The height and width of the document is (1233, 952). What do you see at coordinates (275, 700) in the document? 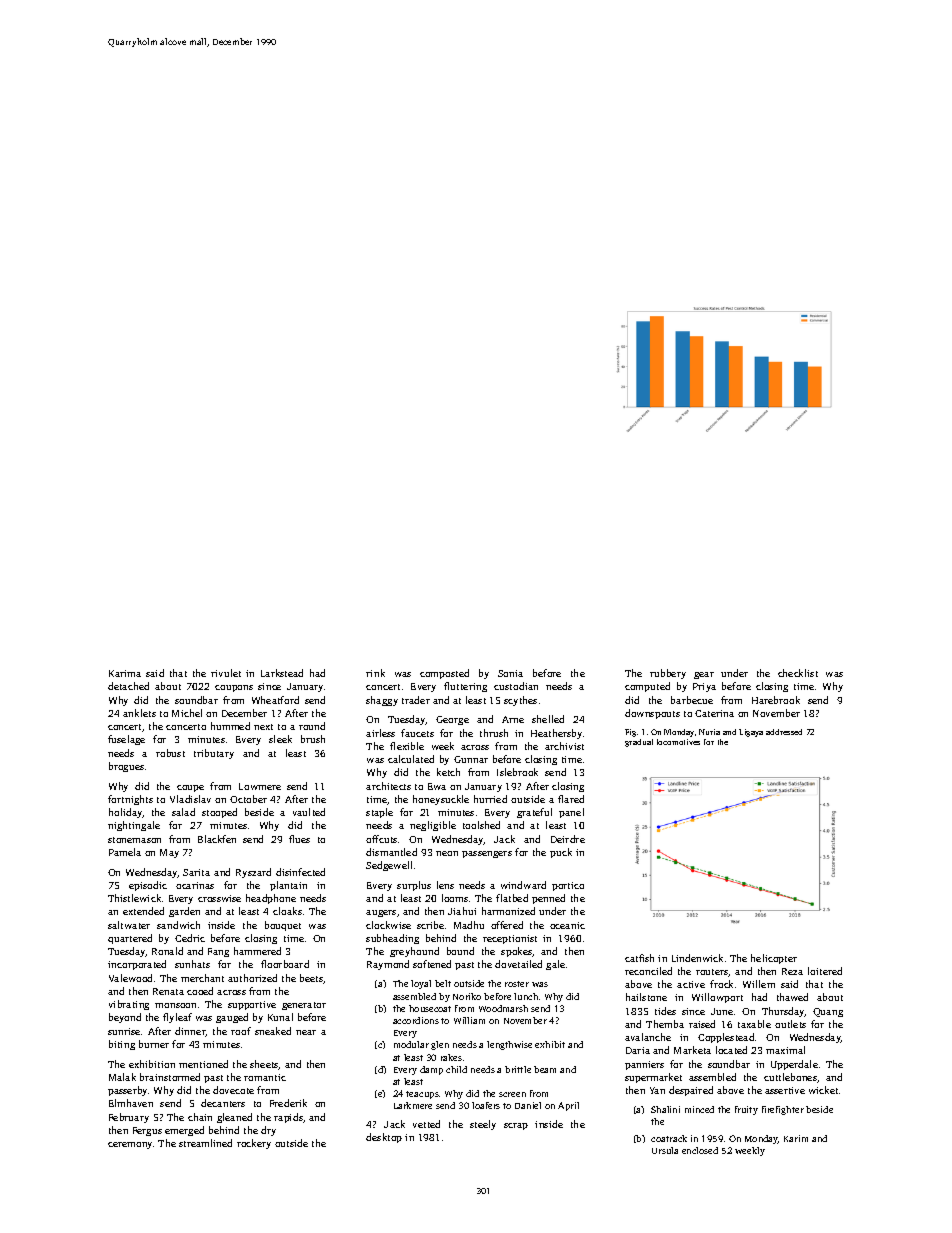
I see `Wheatford` at bounding box center [275, 700].
